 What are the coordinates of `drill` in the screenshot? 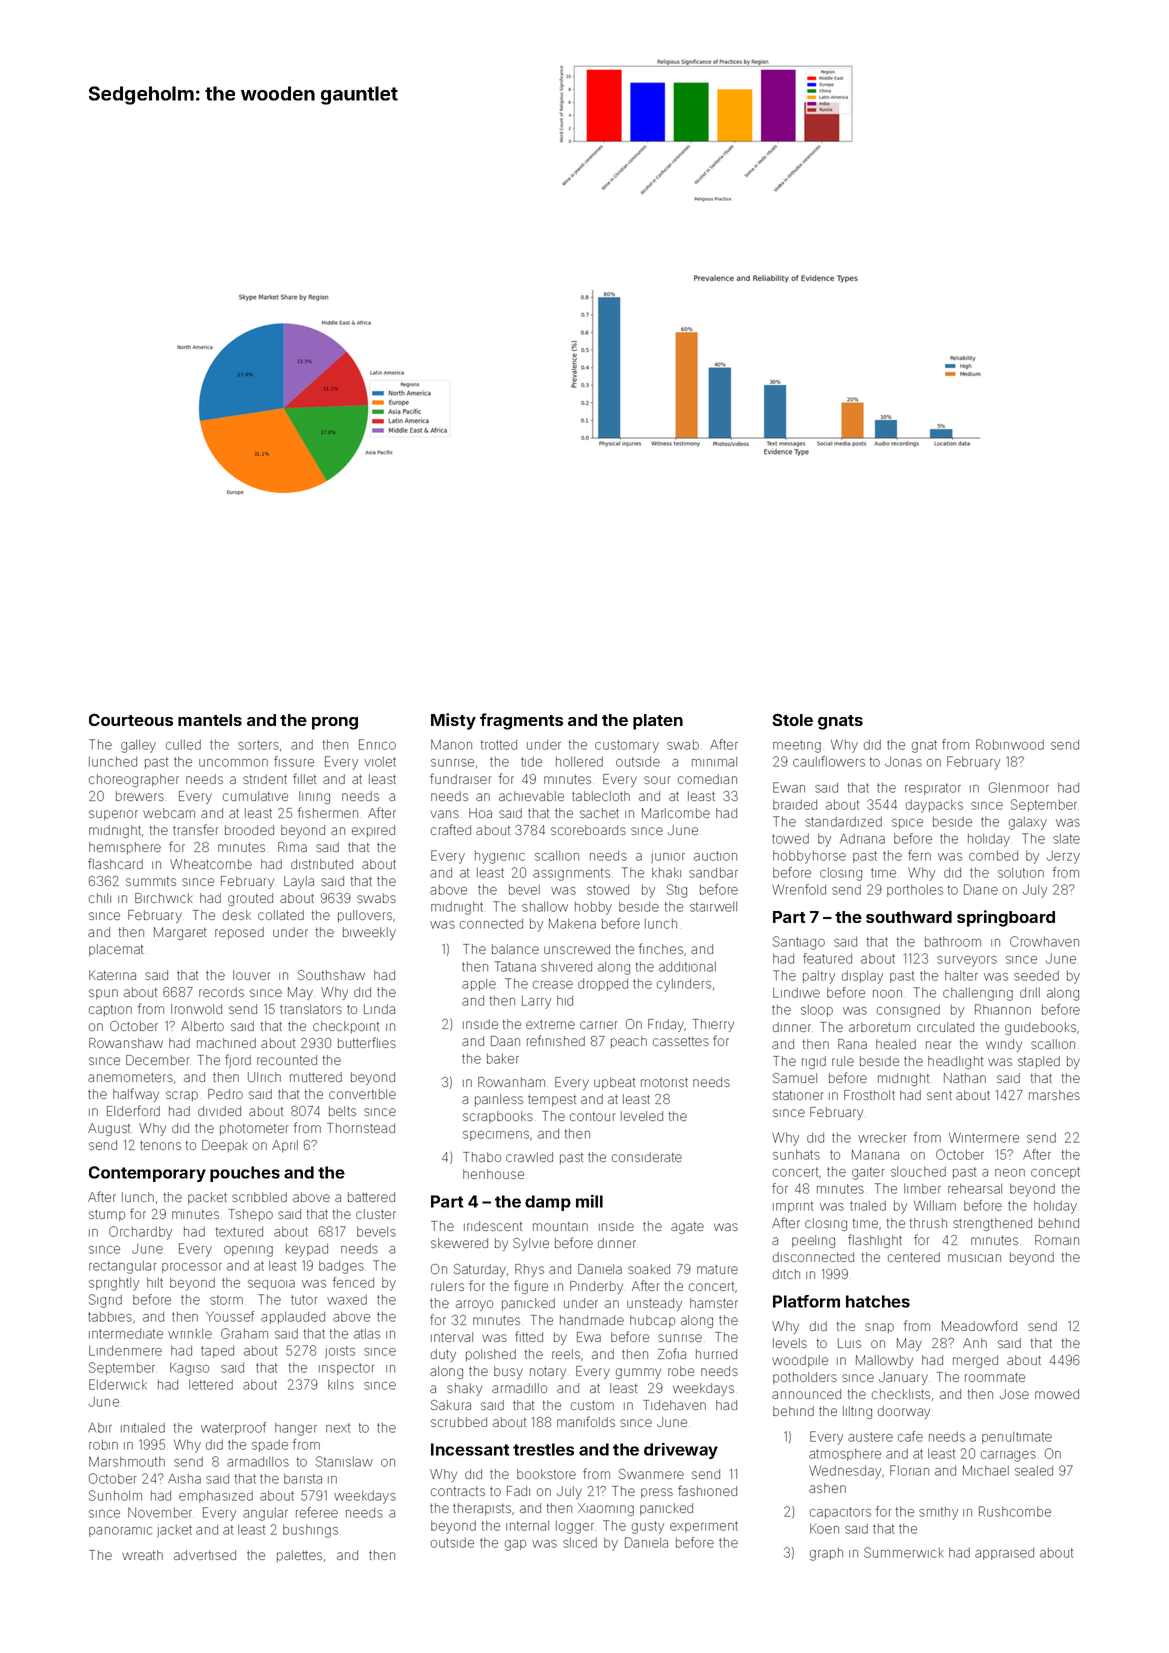 It's located at (1030, 993).
